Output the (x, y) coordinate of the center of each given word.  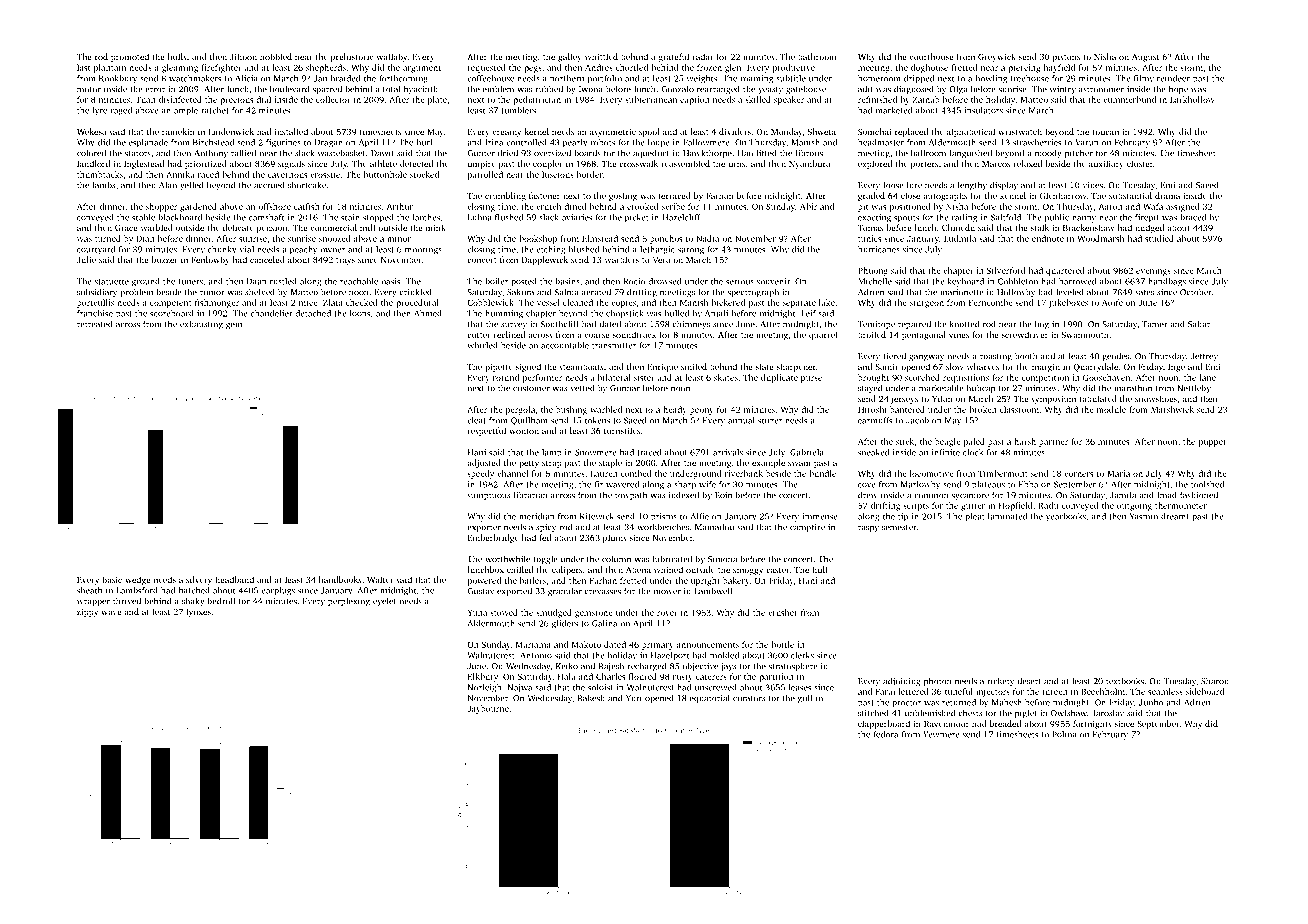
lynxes (198, 612)
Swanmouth (1085, 334)
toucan (1106, 132)
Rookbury (118, 79)
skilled (758, 99)
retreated (95, 324)
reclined (509, 334)
